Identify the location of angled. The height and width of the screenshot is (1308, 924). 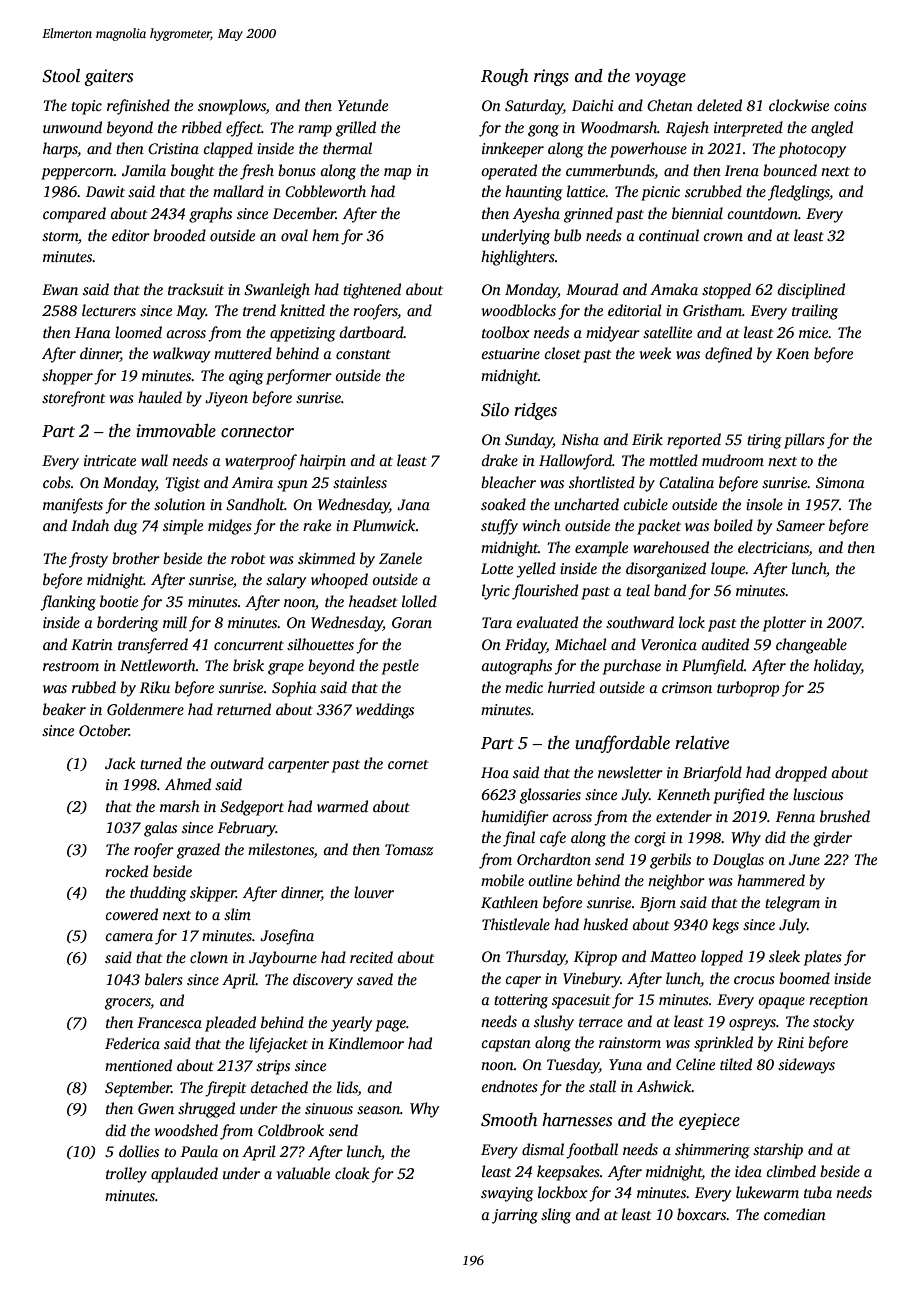
(832, 129).
